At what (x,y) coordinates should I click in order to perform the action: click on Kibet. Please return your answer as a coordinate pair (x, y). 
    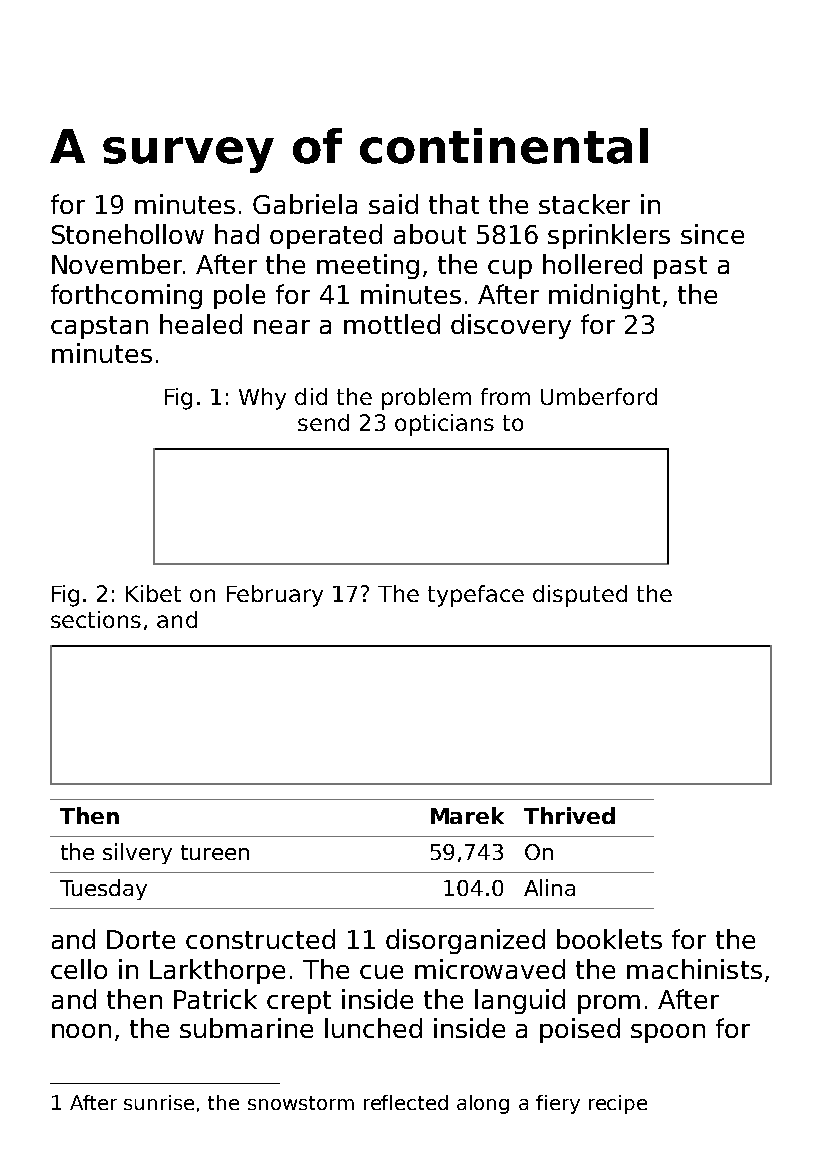
    Looking at the image, I should click on (153, 593).
